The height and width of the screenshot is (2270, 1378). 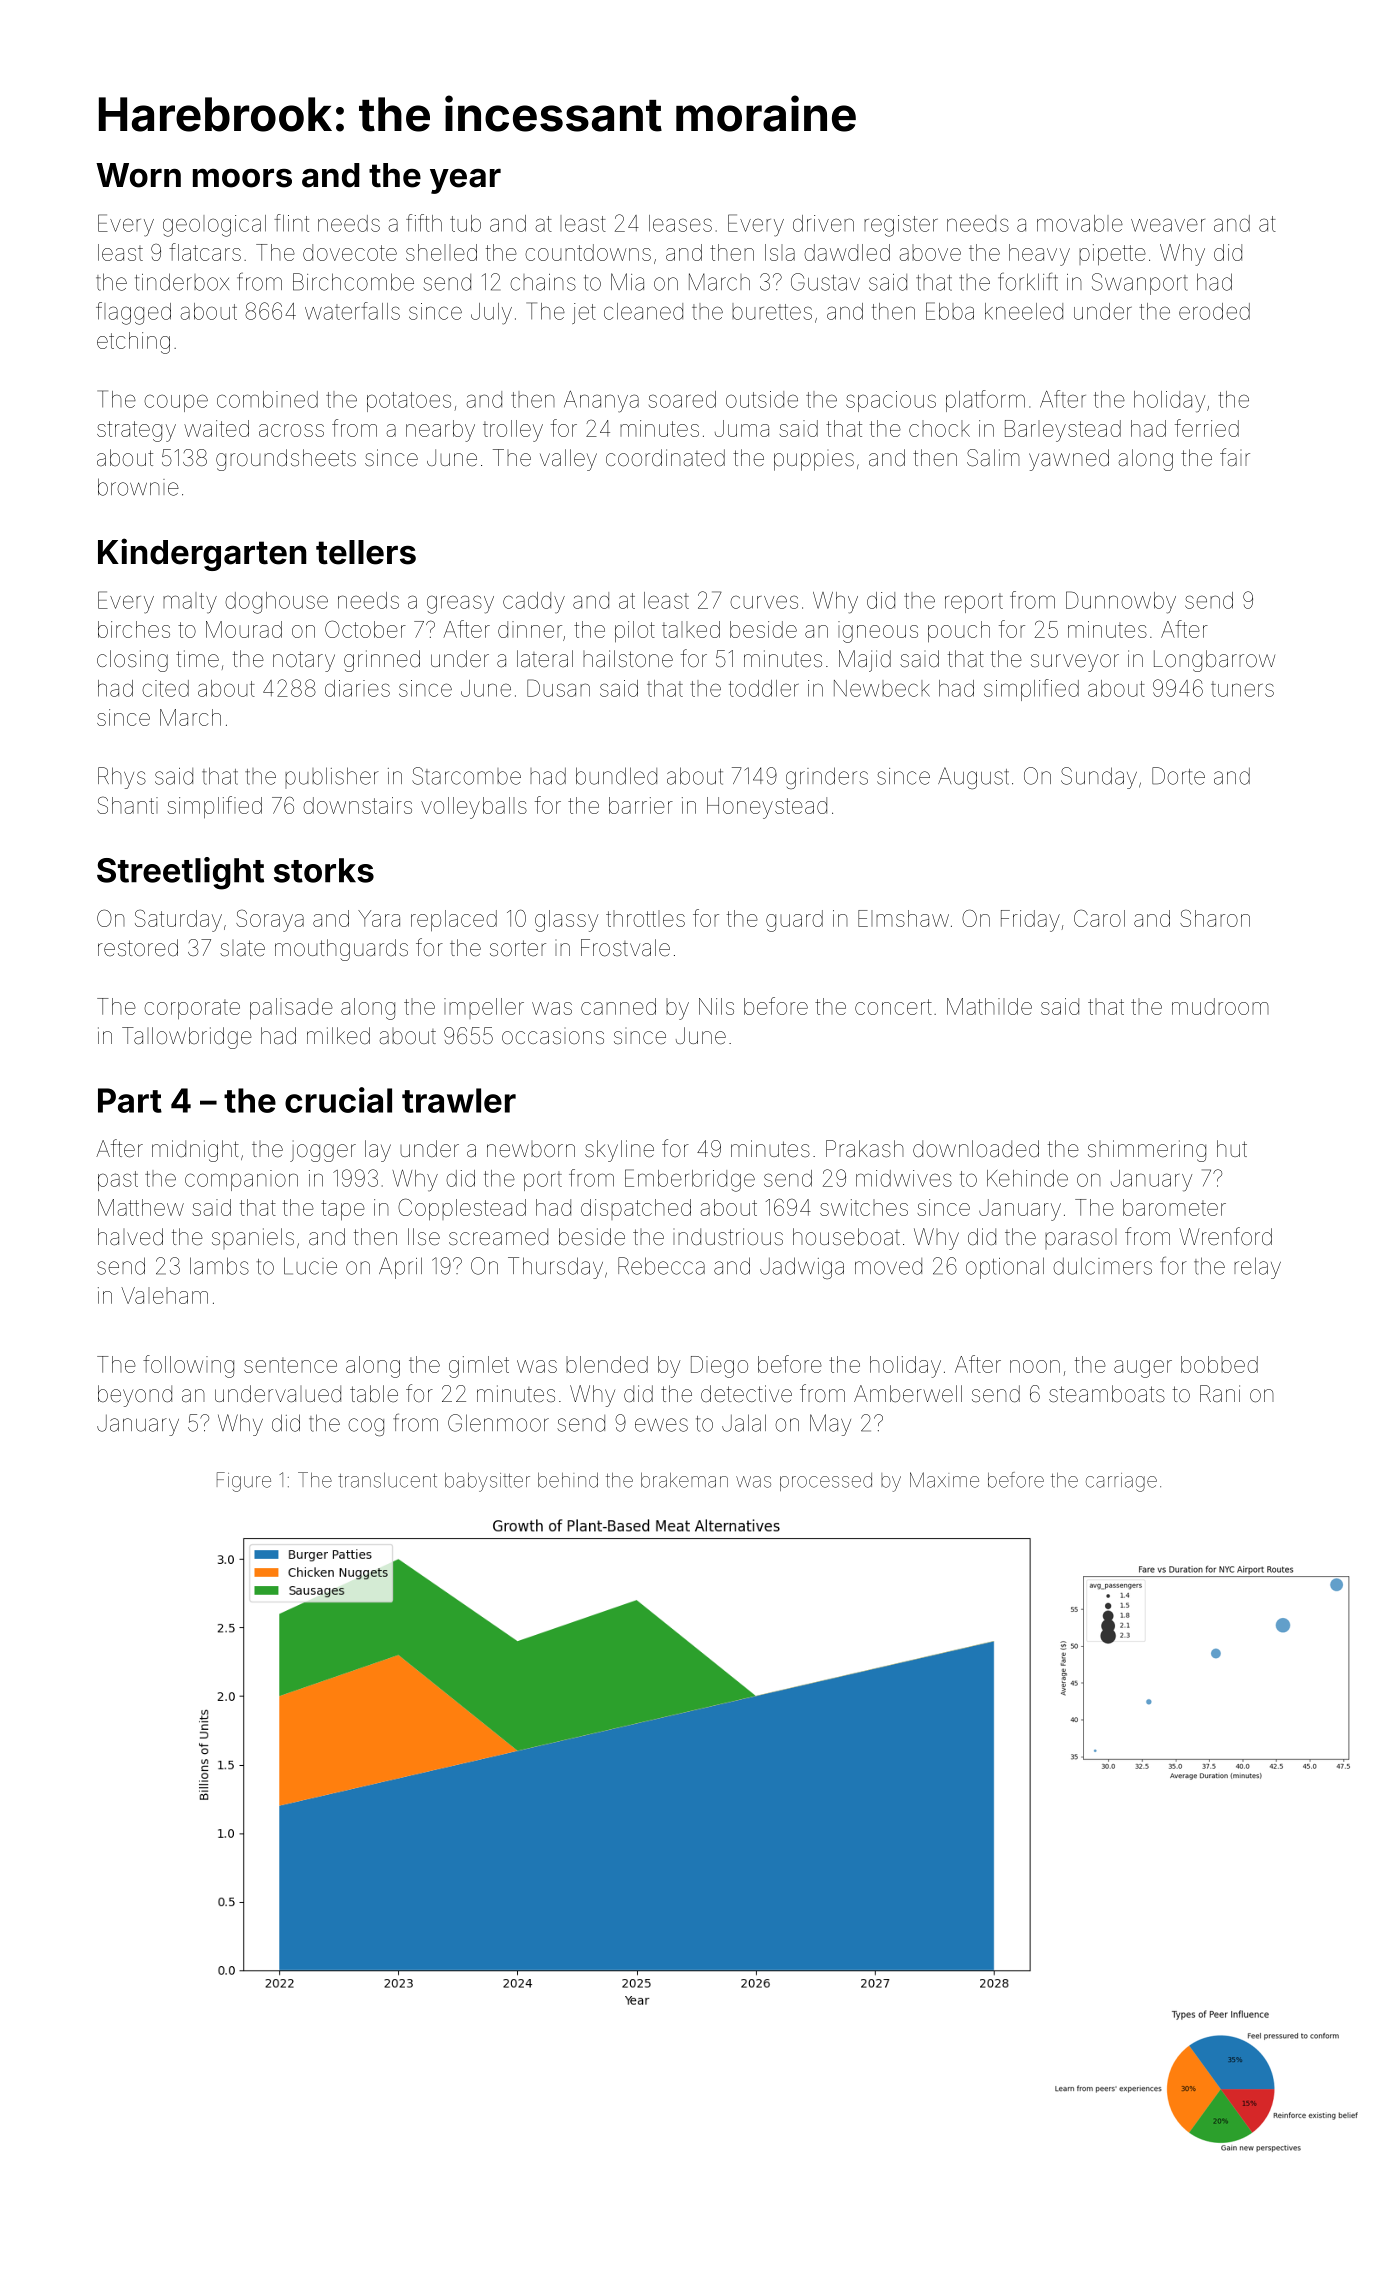 I want to click on Dorte, so click(x=1178, y=776).
